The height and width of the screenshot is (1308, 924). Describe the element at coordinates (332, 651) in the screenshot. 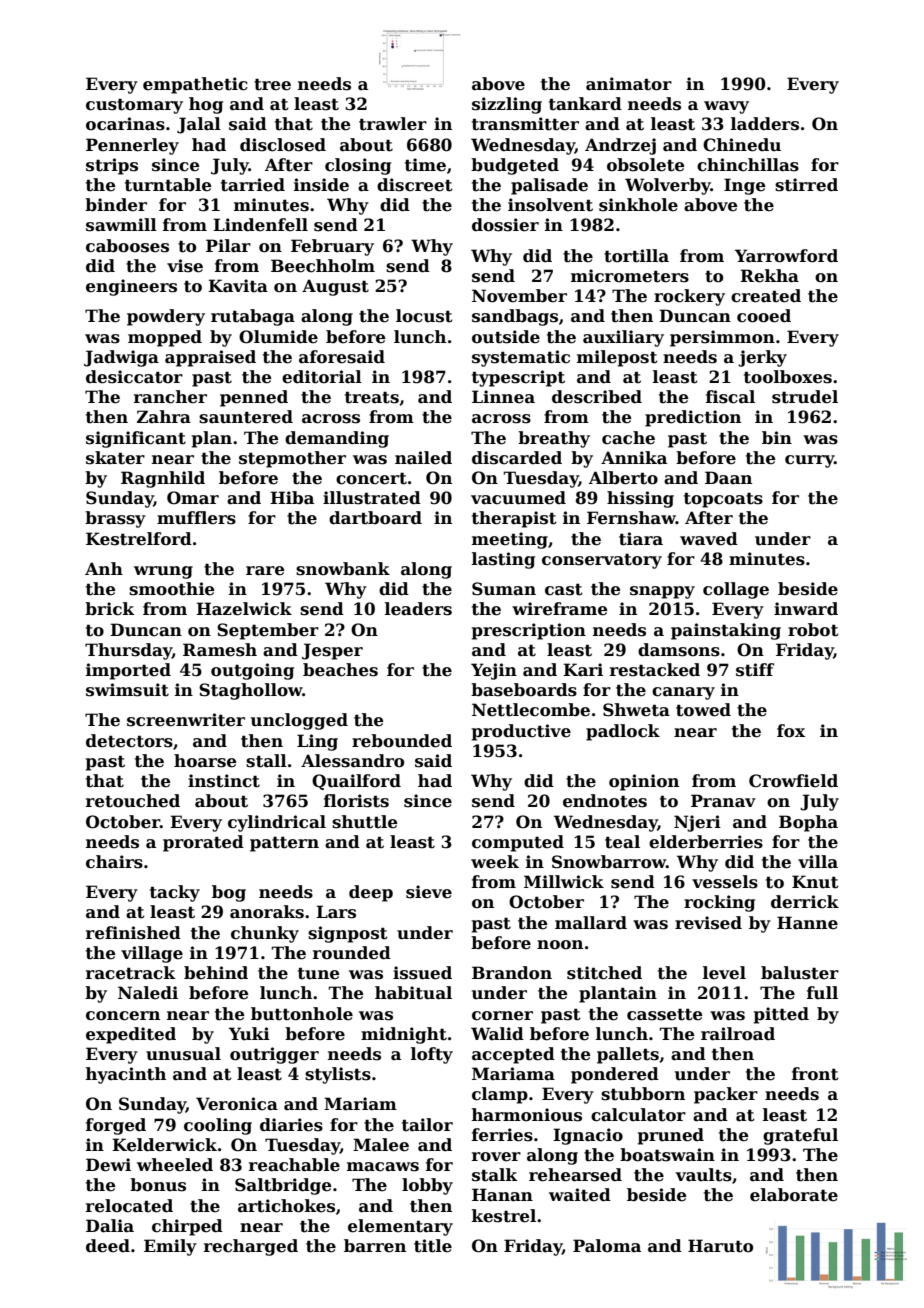

I see `Jesper` at that location.
